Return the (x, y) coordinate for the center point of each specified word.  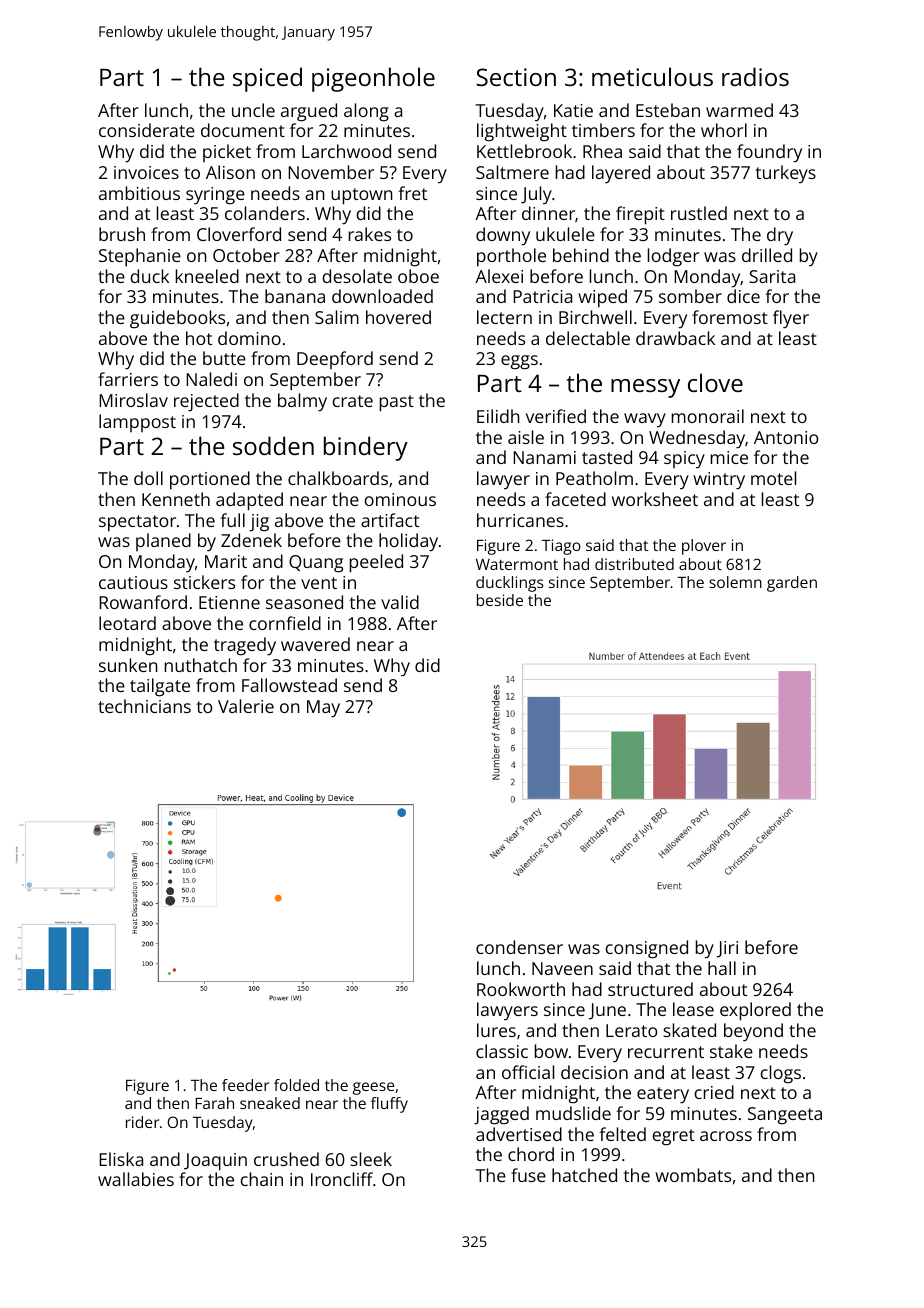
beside (500, 600)
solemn (735, 582)
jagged (501, 1115)
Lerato (631, 1030)
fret (412, 193)
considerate (147, 130)
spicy (684, 459)
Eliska (121, 1159)
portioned (210, 480)
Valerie (246, 706)
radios (755, 76)
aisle (526, 437)
